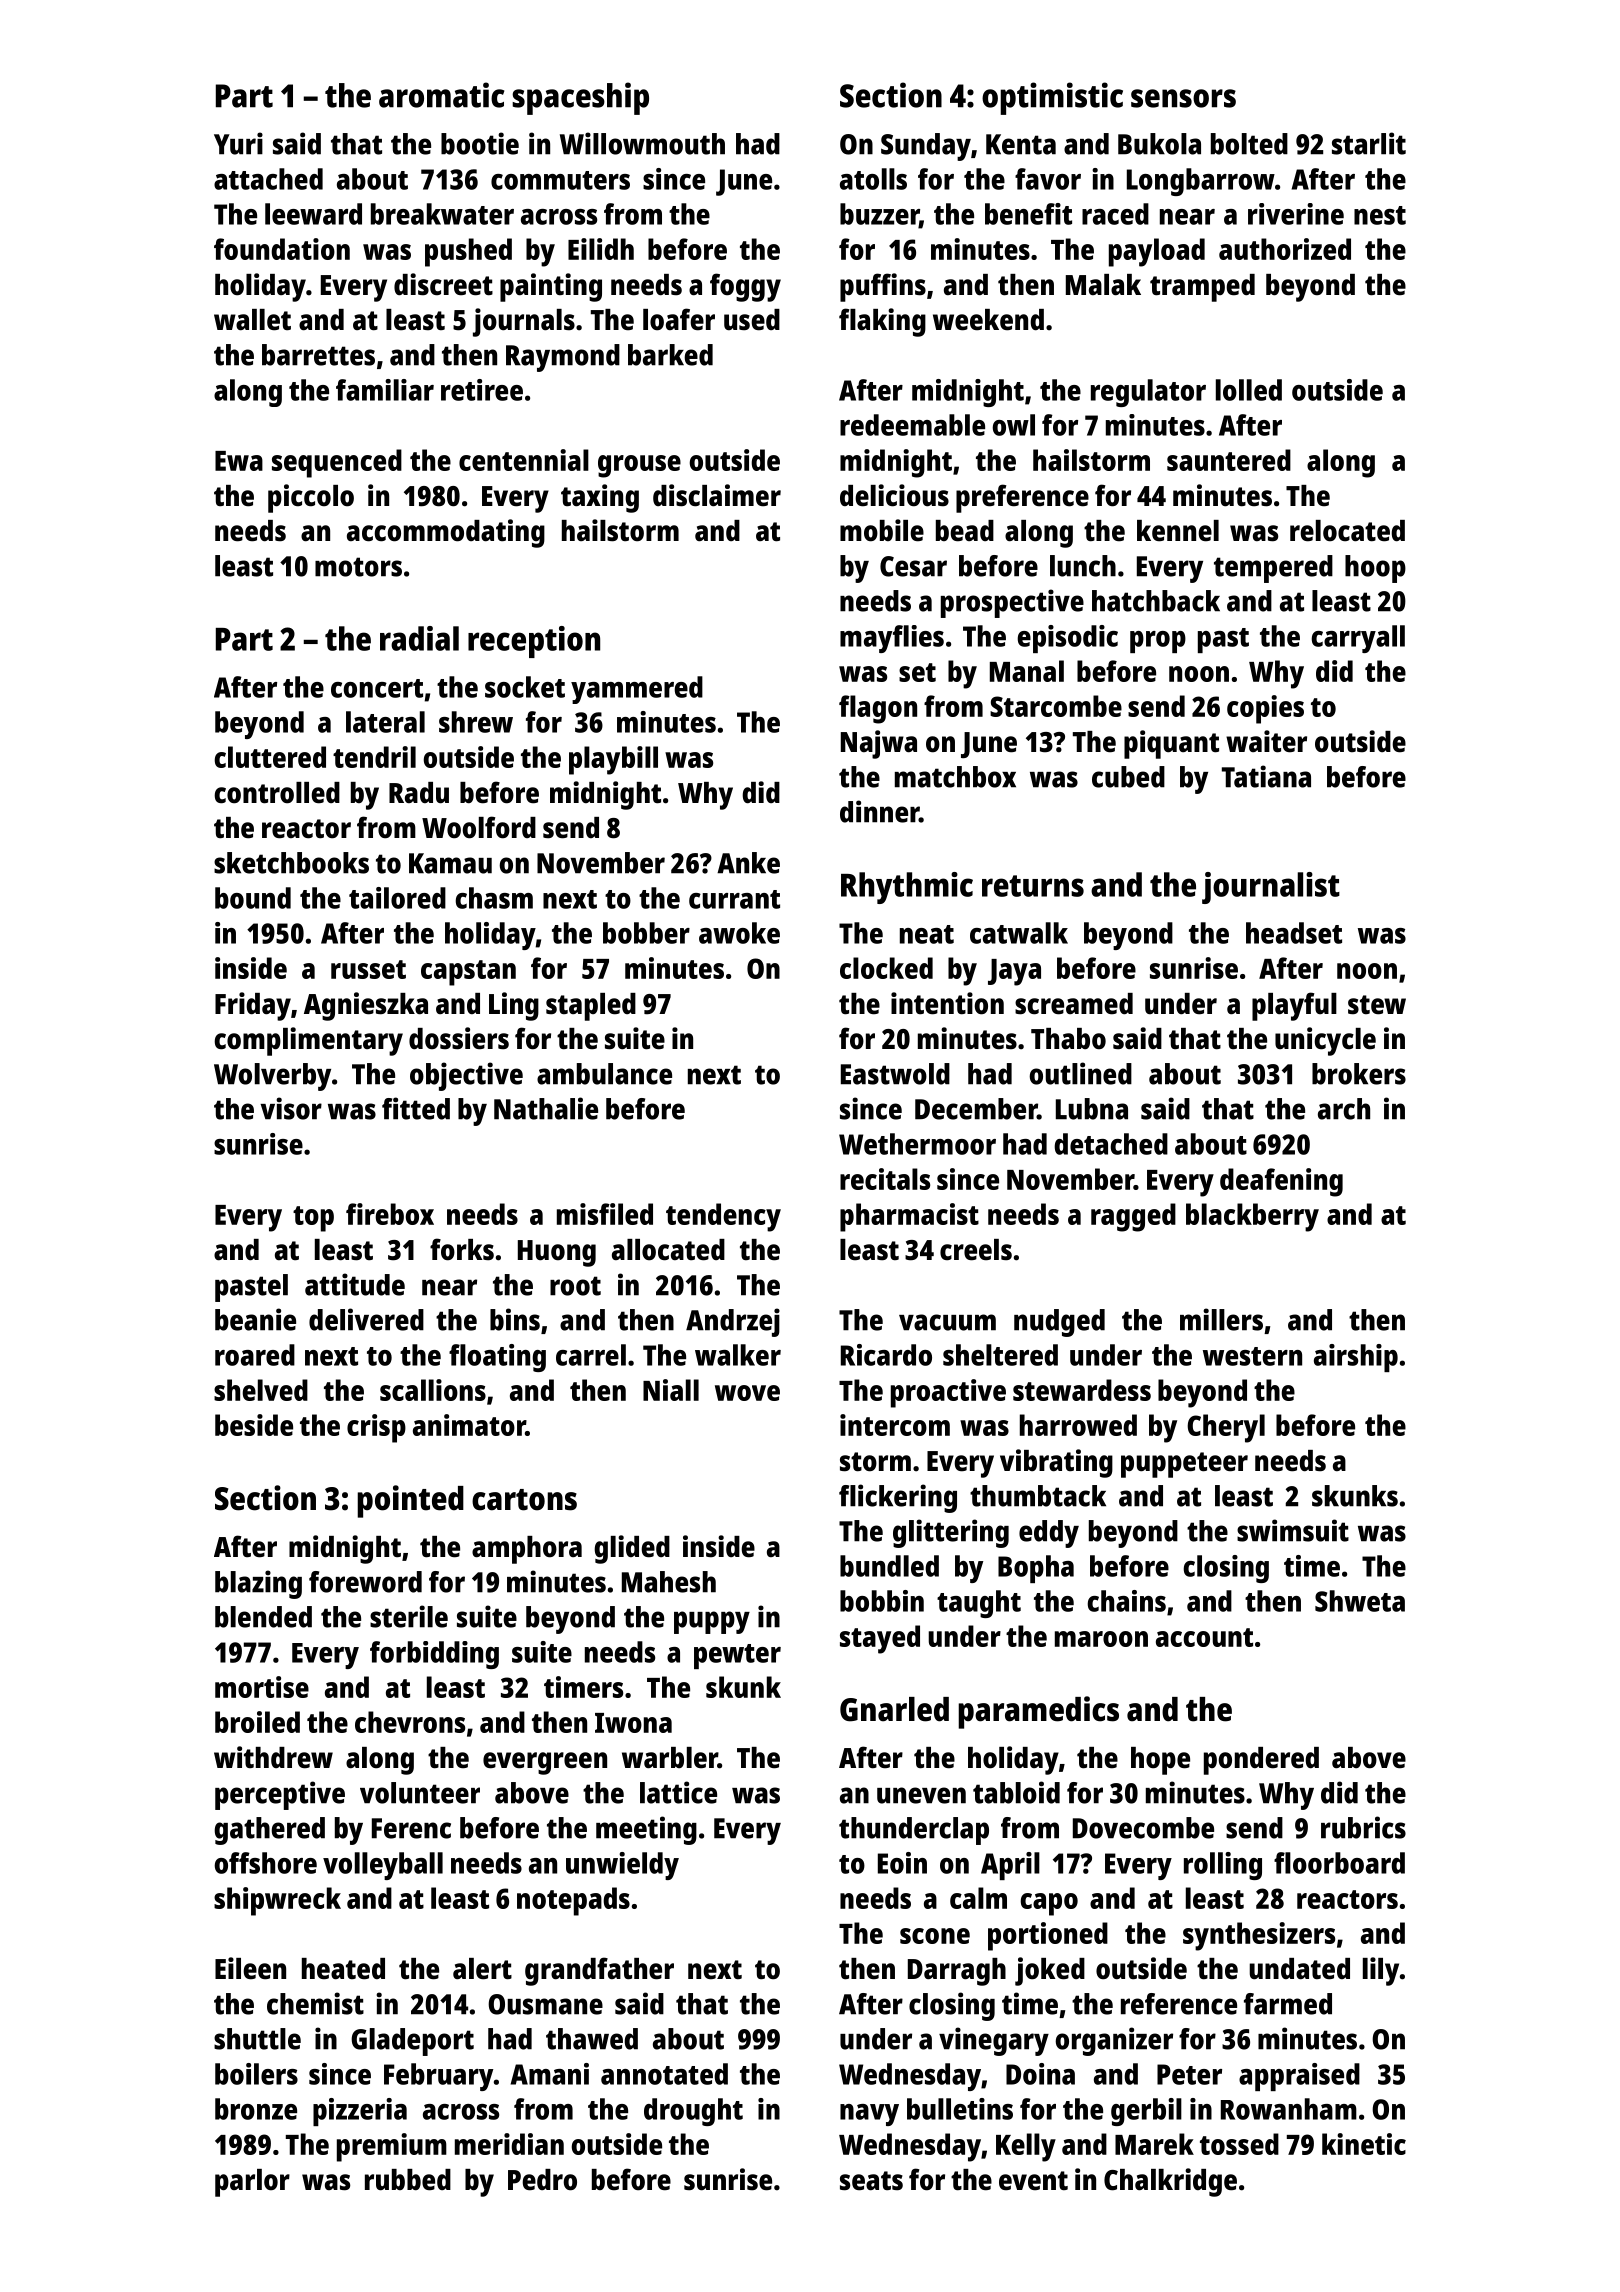  I want to click on navy, so click(869, 2115).
